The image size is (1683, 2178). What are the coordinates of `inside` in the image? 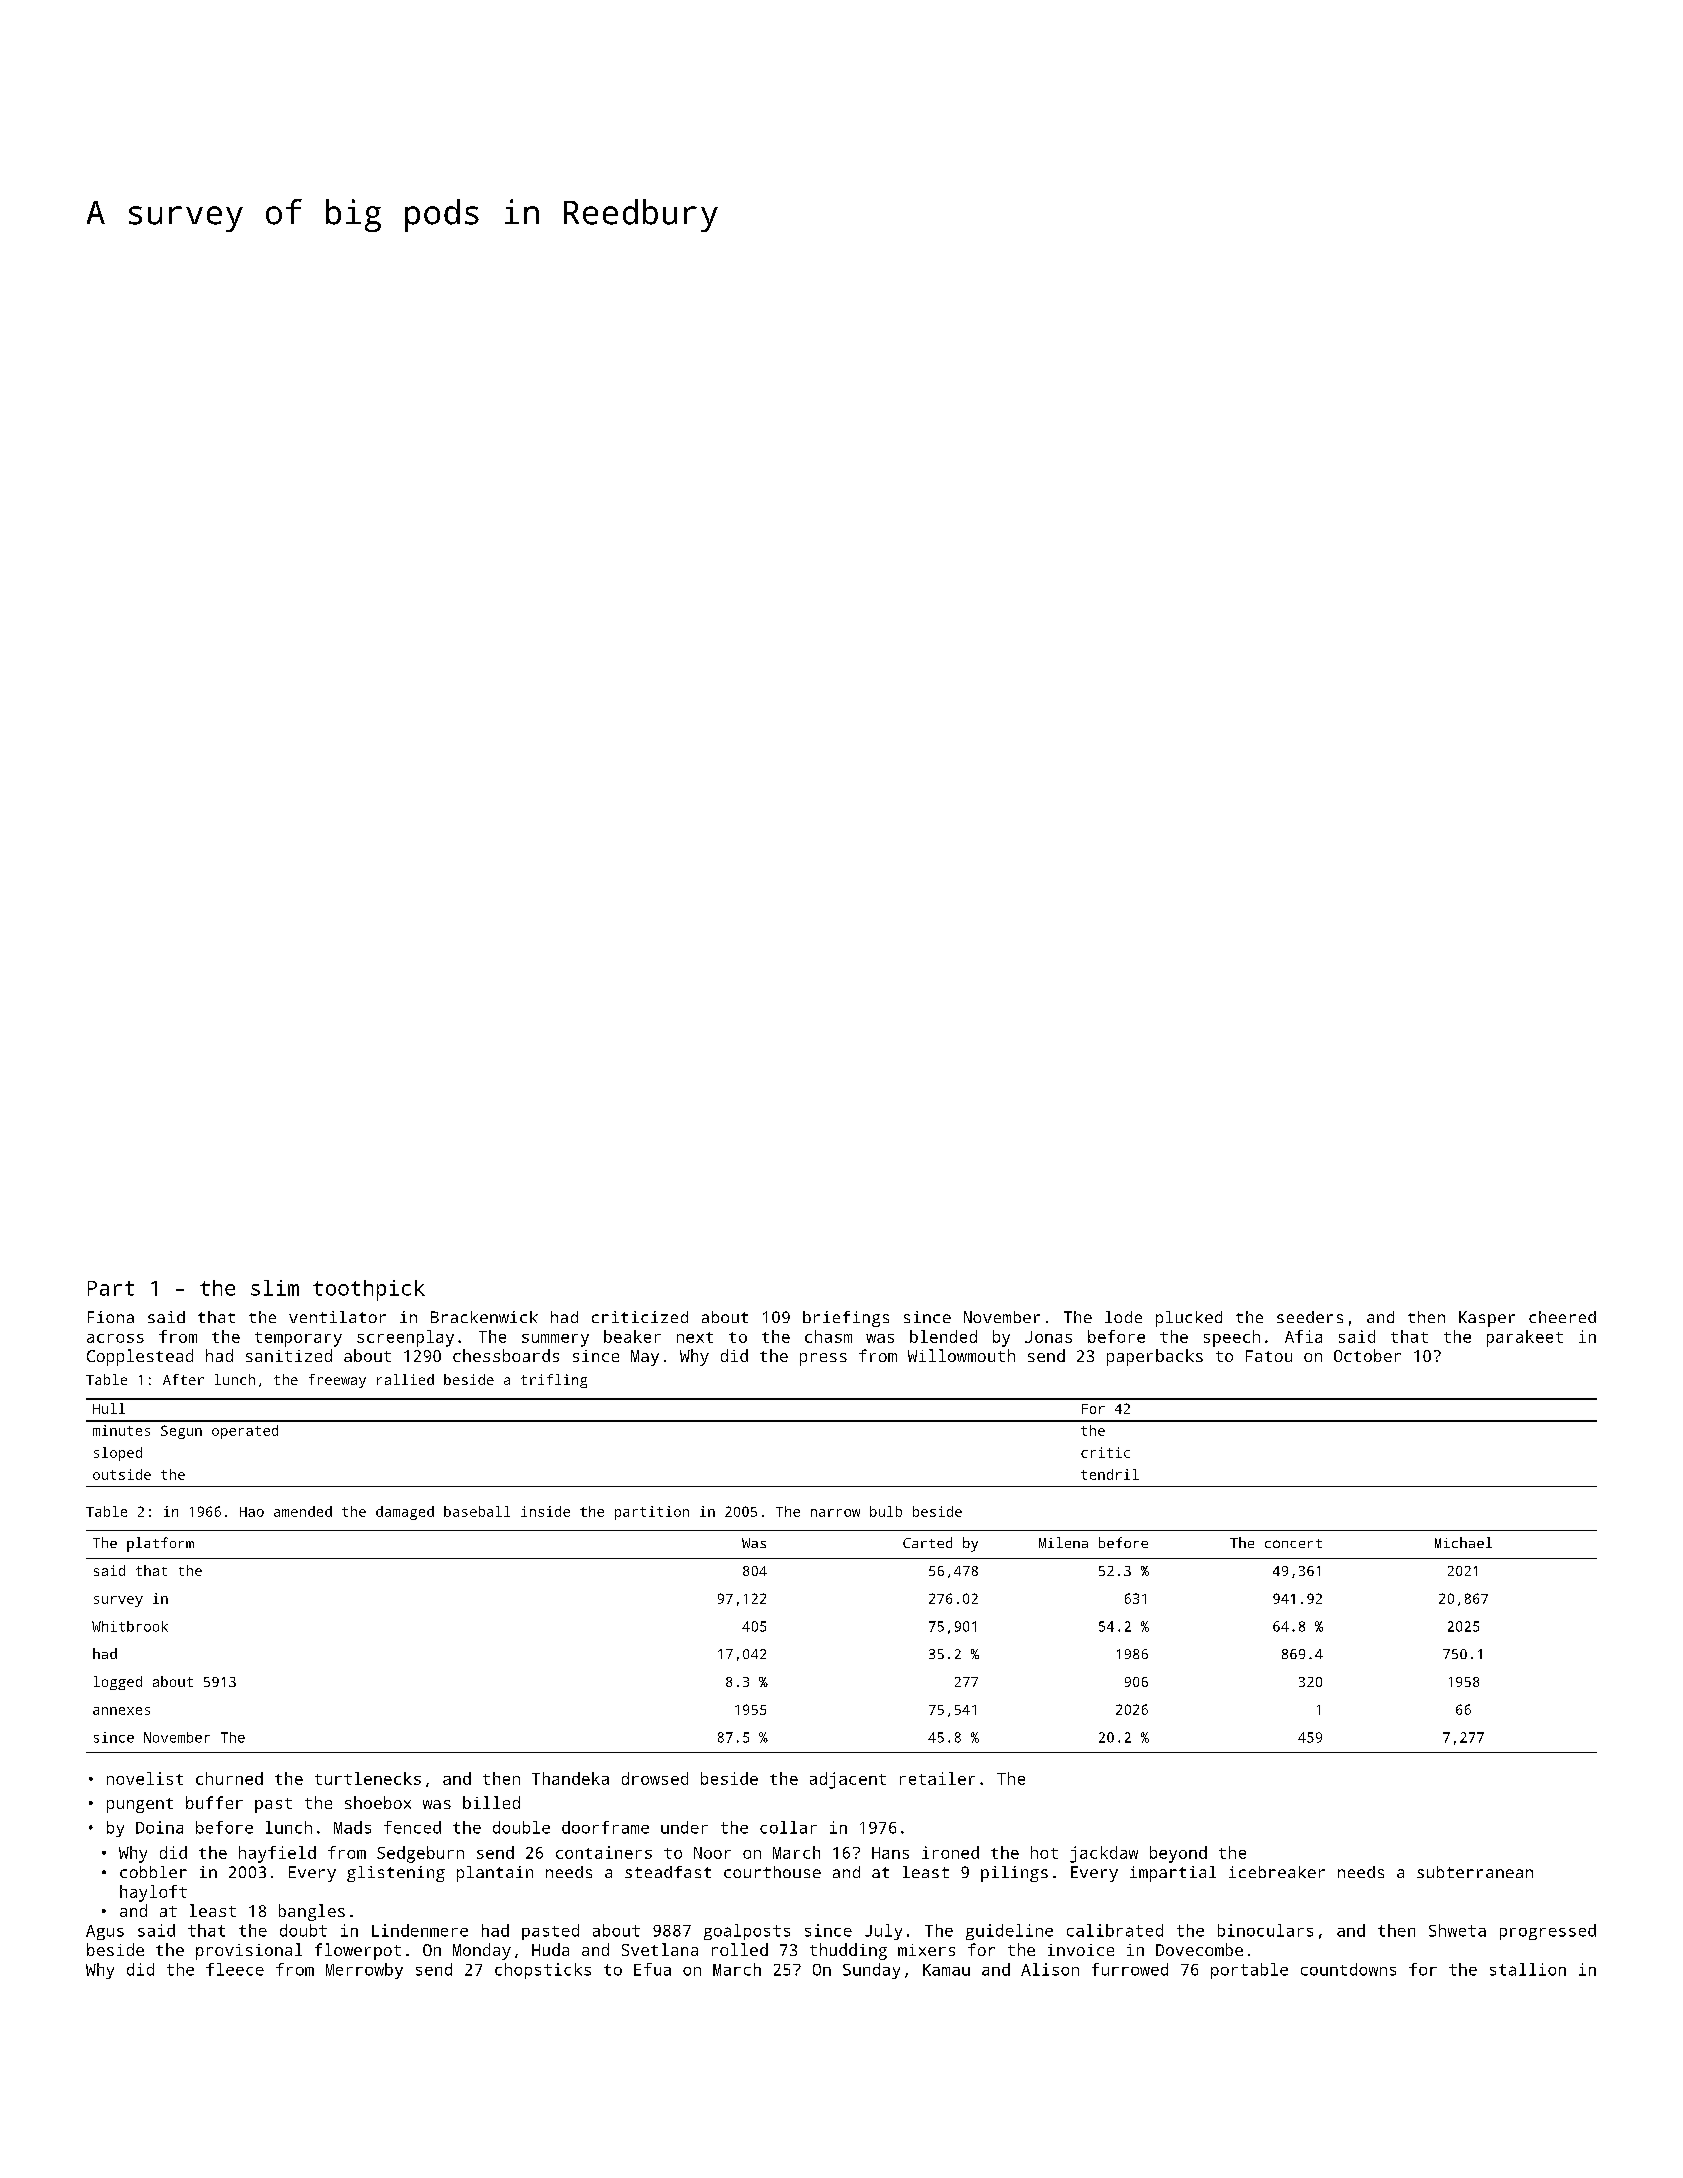 It's located at (545, 1511).
